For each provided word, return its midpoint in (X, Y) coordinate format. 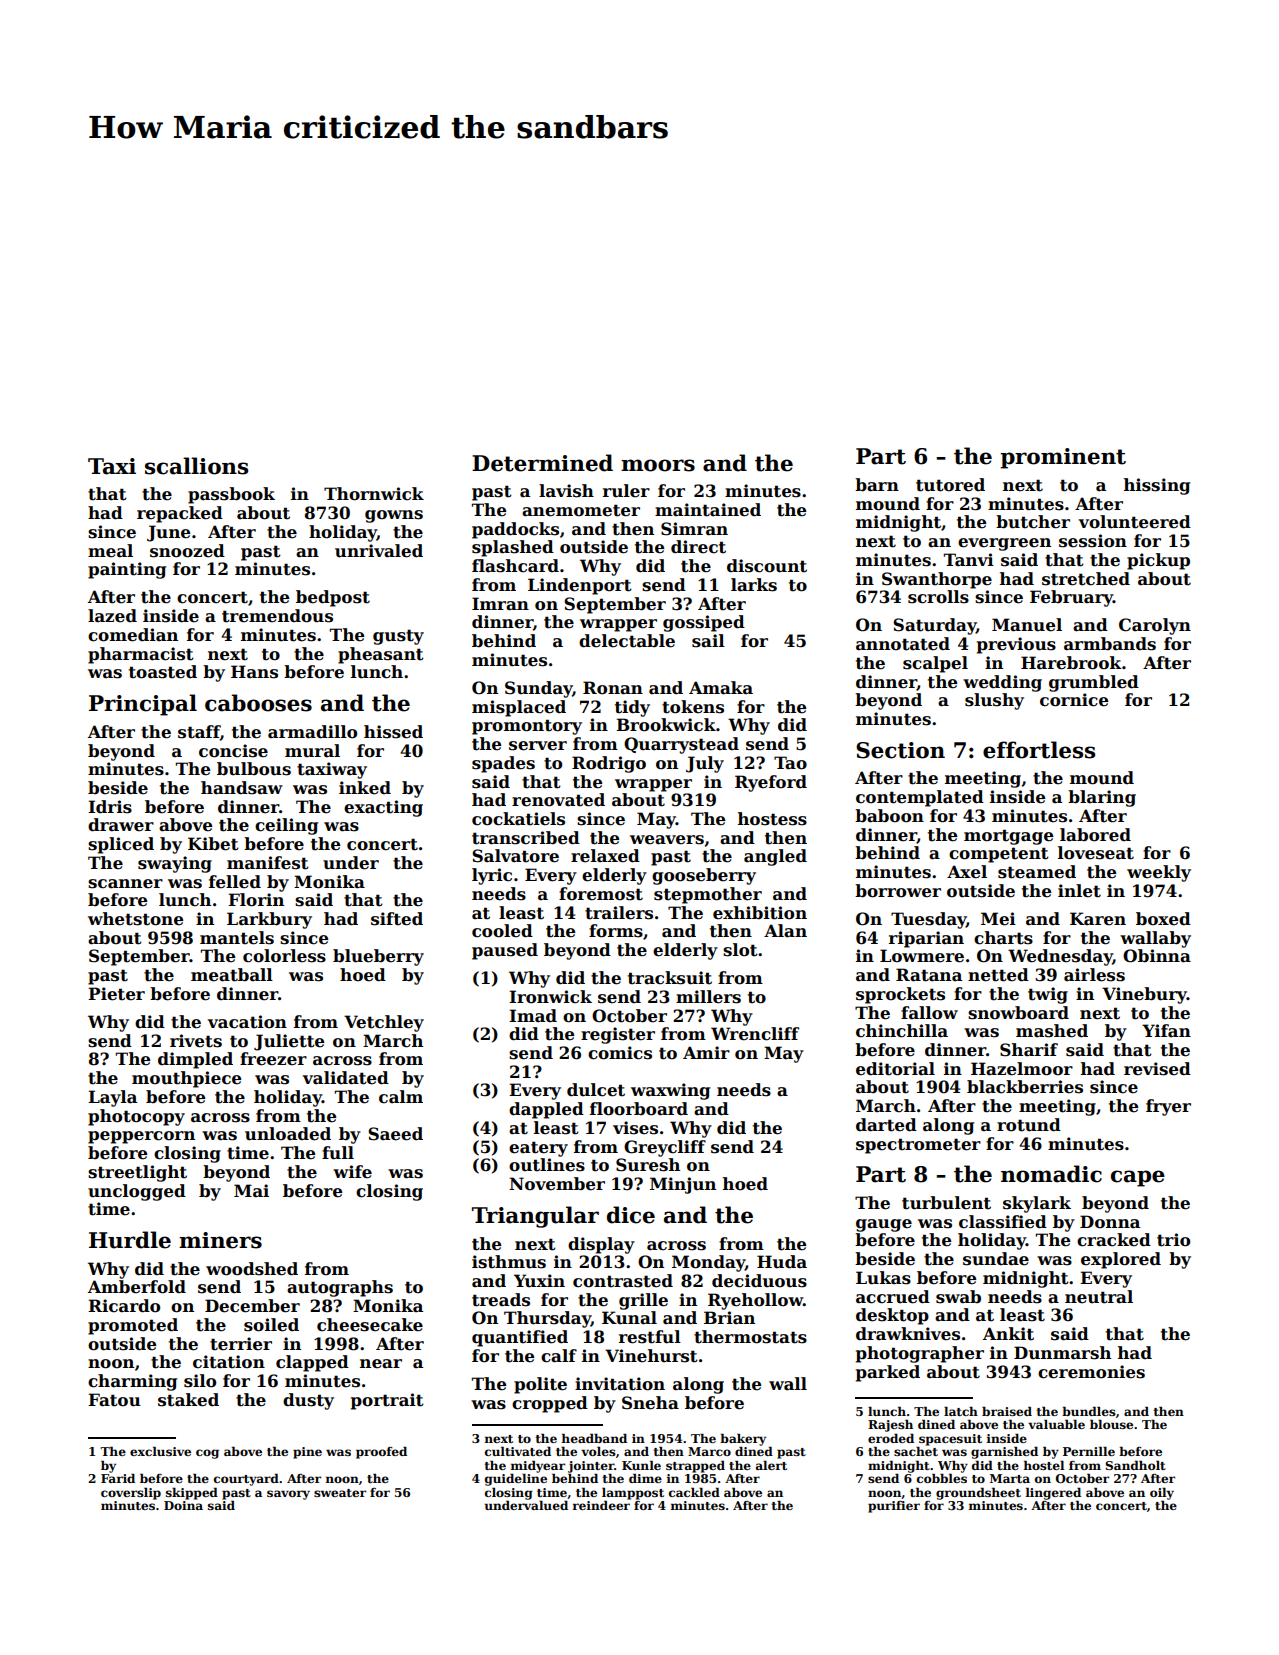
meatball (232, 975)
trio (1173, 1240)
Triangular (535, 1217)
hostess (772, 819)
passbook (231, 495)
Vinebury (1144, 995)
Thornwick (374, 494)
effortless (1039, 750)
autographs (340, 1288)
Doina (183, 1505)
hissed (393, 732)
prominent (1063, 458)
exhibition (760, 913)
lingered (1053, 1493)
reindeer (601, 1505)
